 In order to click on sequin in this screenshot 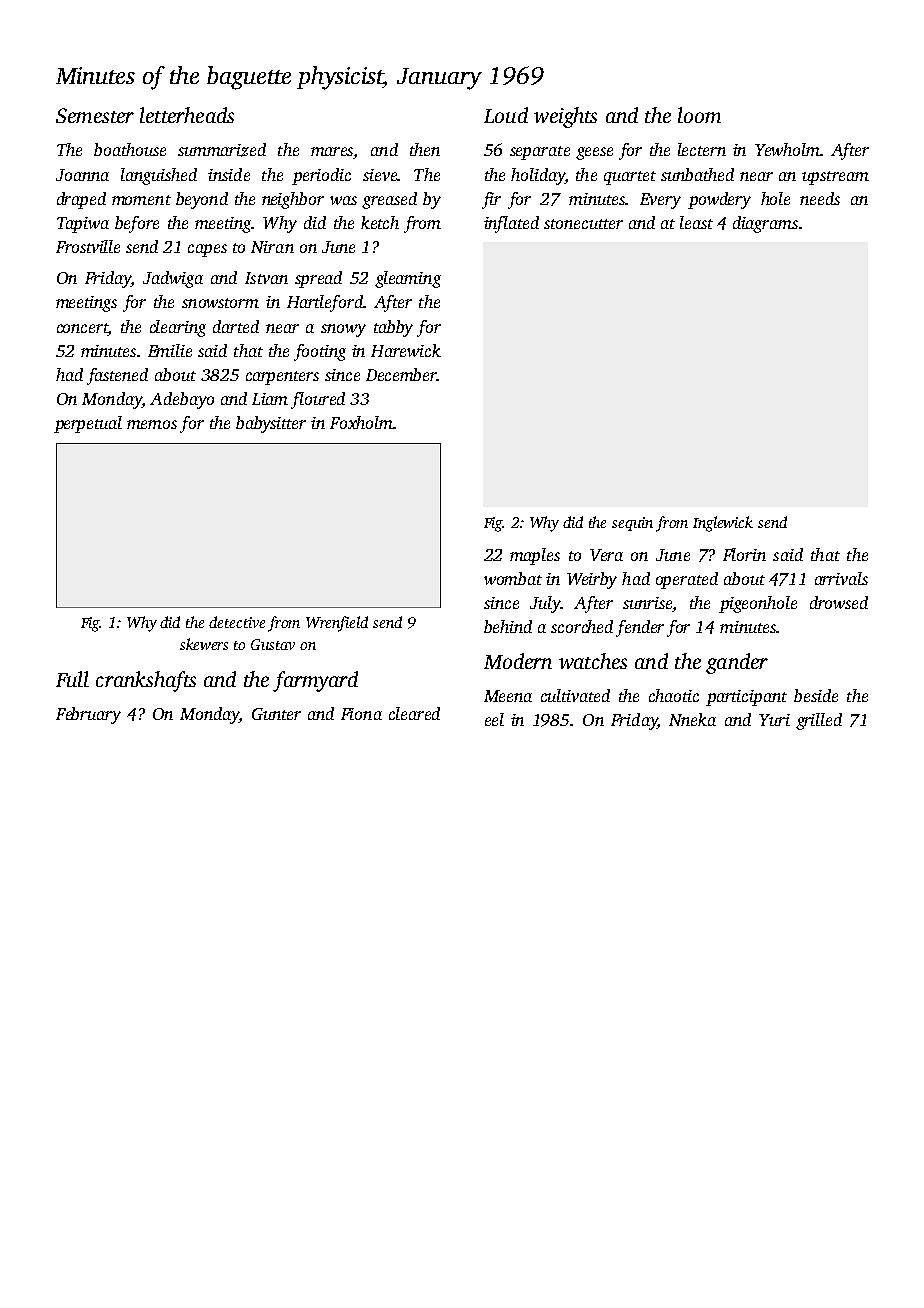, I will do `click(632, 524)`.
